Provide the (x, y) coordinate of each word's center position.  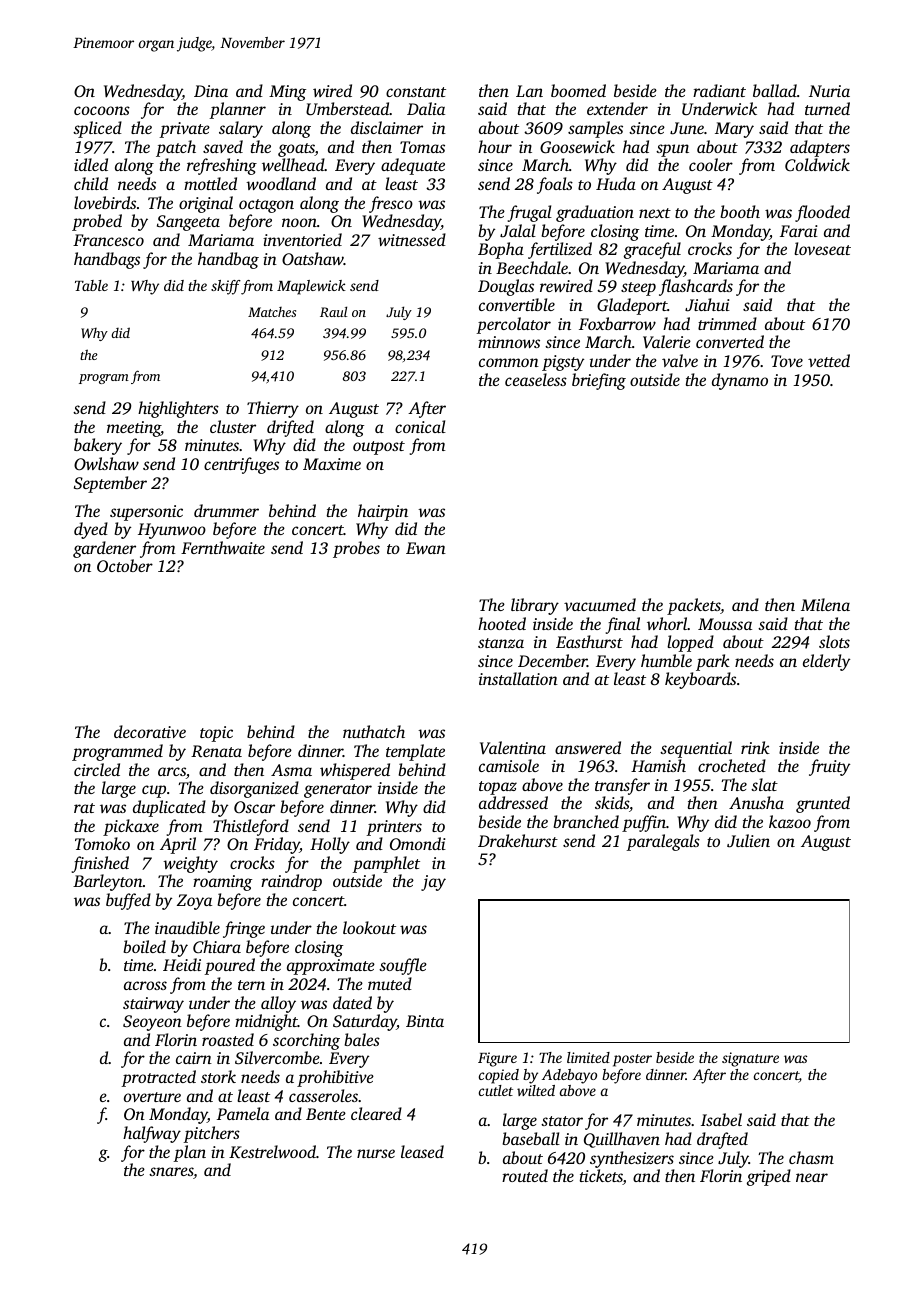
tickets (601, 1177)
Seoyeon (152, 1023)
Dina (211, 91)
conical (420, 426)
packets (693, 606)
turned (827, 108)
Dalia (426, 108)
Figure (497, 1059)
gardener (104, 549)
